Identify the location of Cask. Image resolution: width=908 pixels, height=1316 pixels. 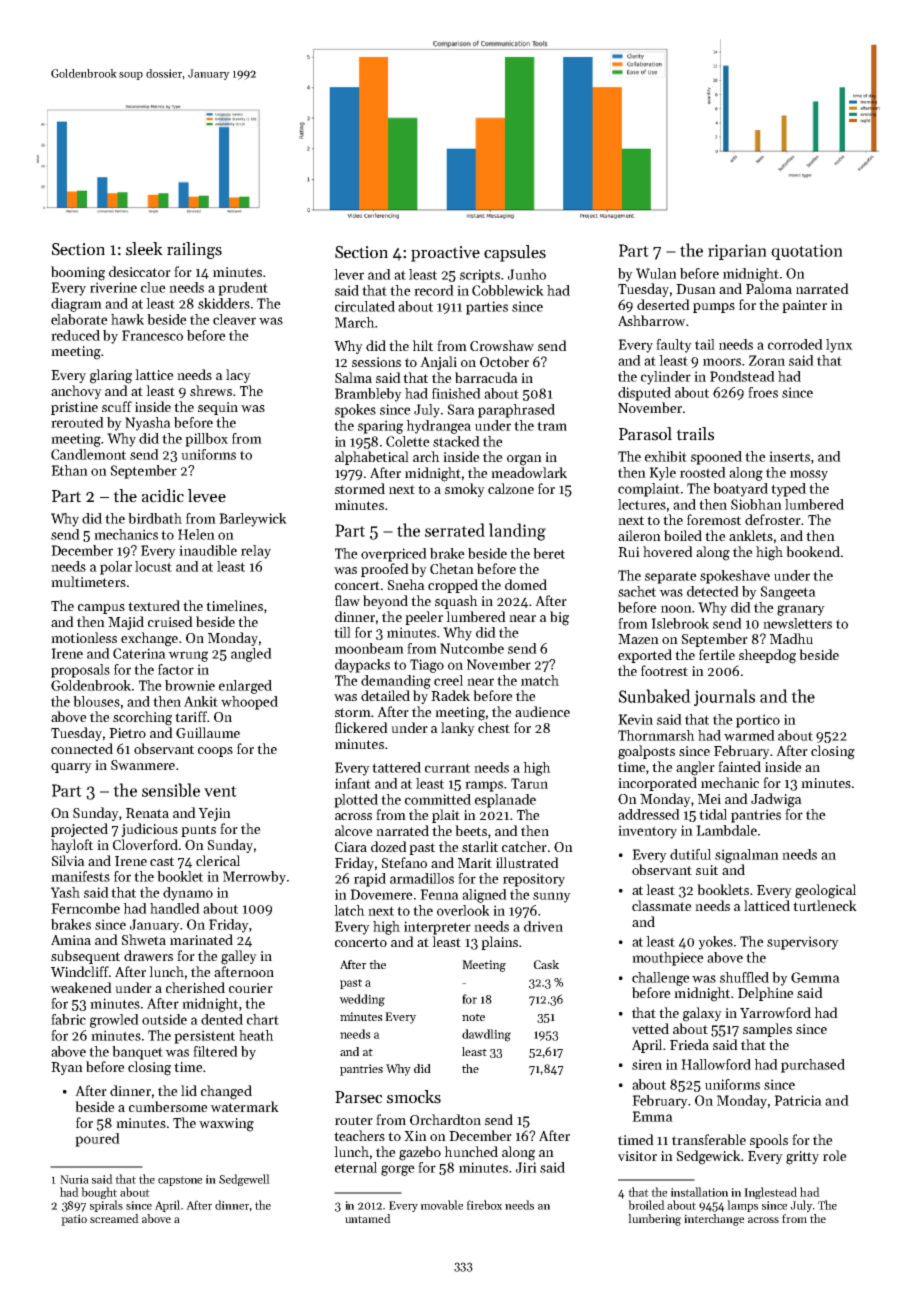
(546, 964).
